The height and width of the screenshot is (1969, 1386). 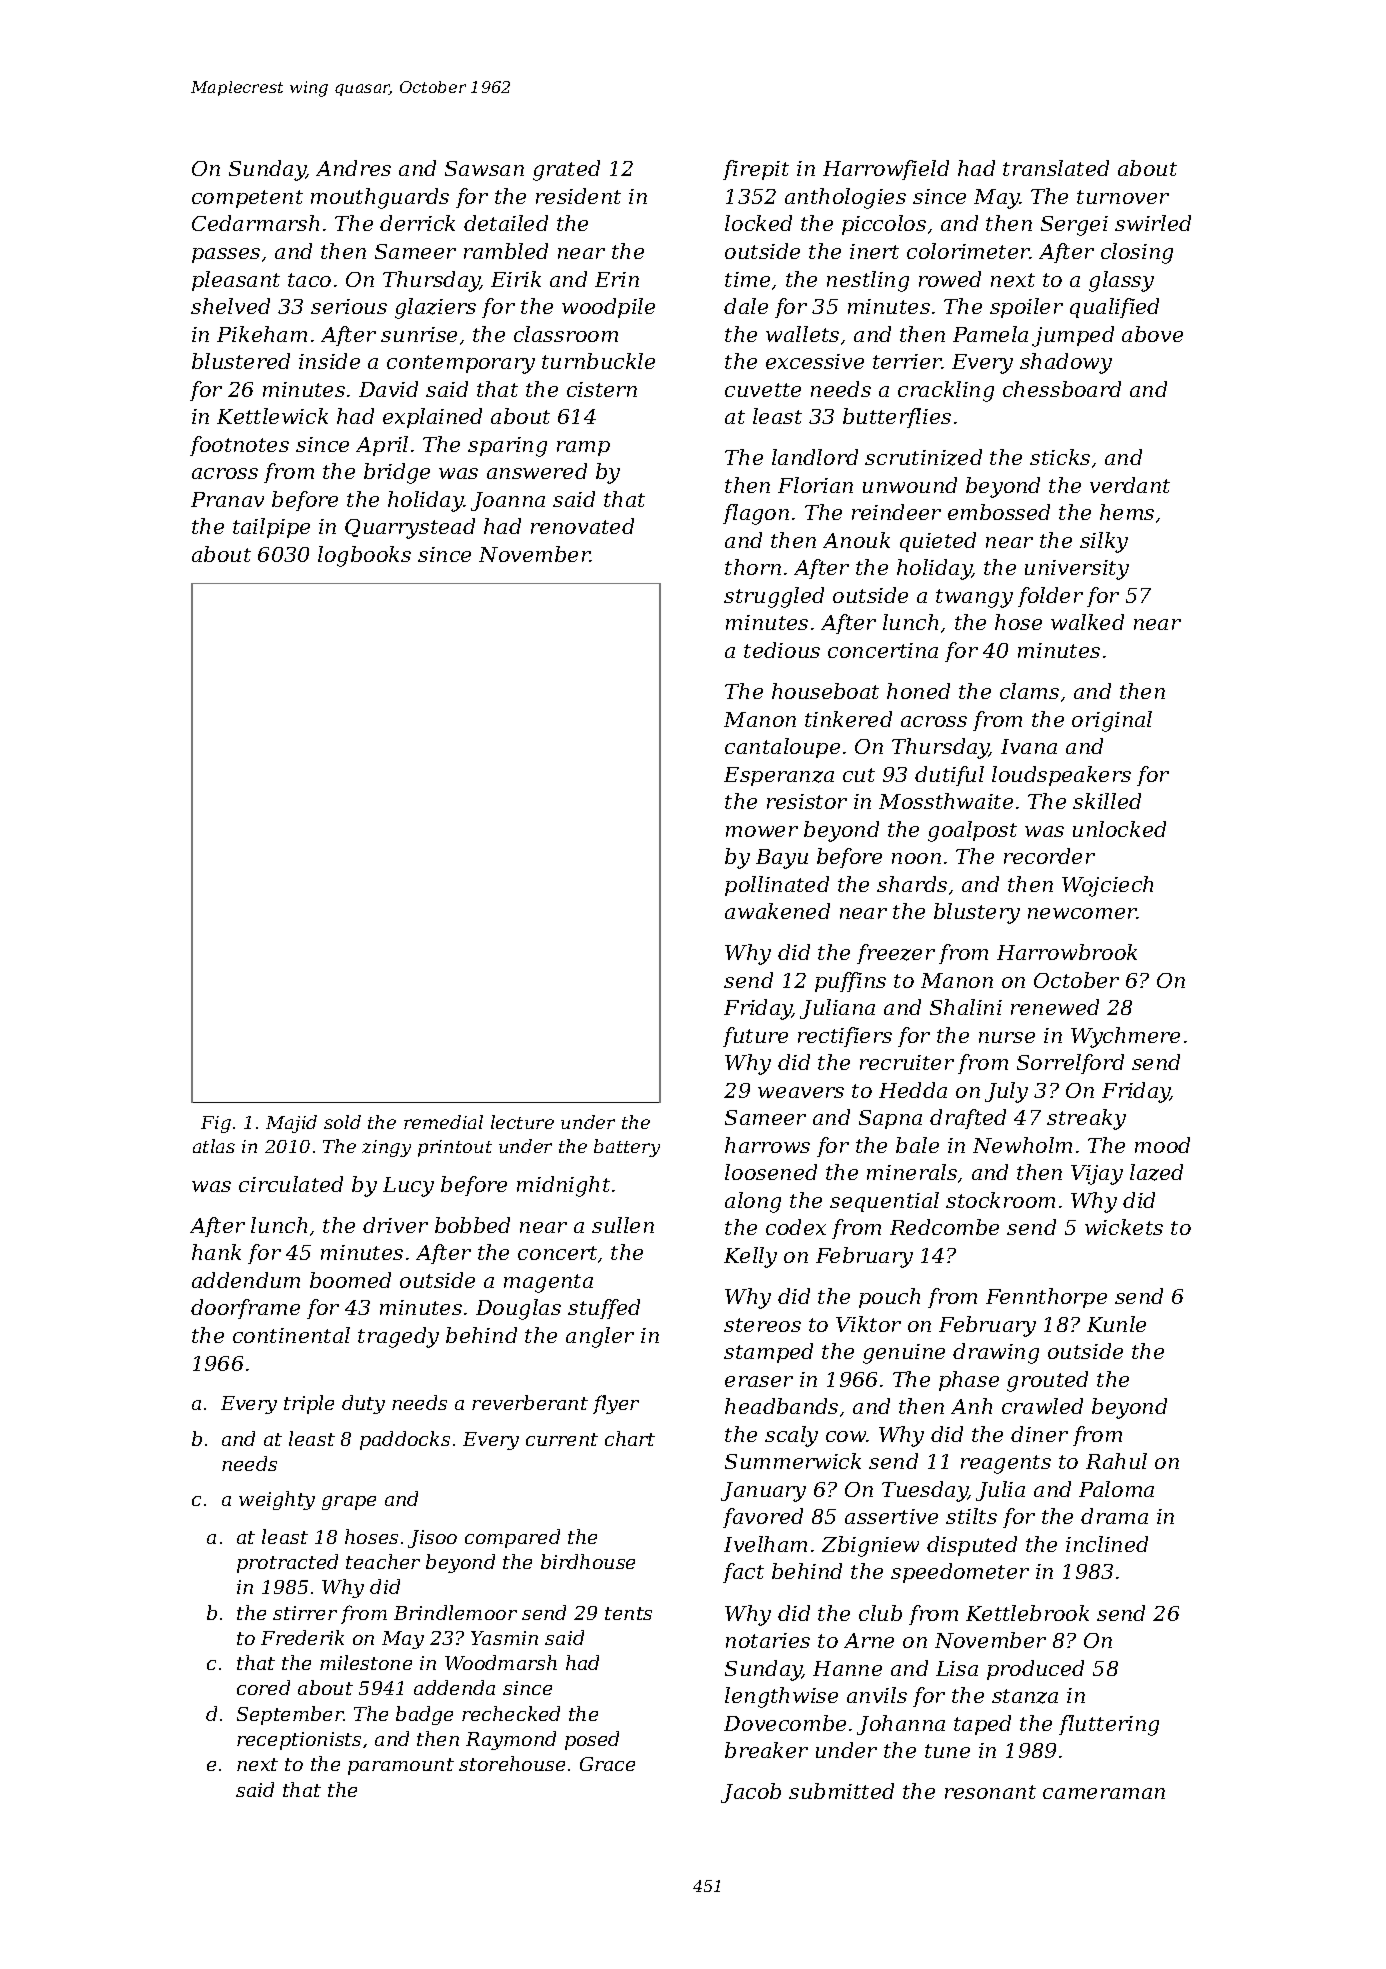 What do you see at coordinates (918, 691) in the screenshot?
I see `honed` at bounding box center [918, 691].
